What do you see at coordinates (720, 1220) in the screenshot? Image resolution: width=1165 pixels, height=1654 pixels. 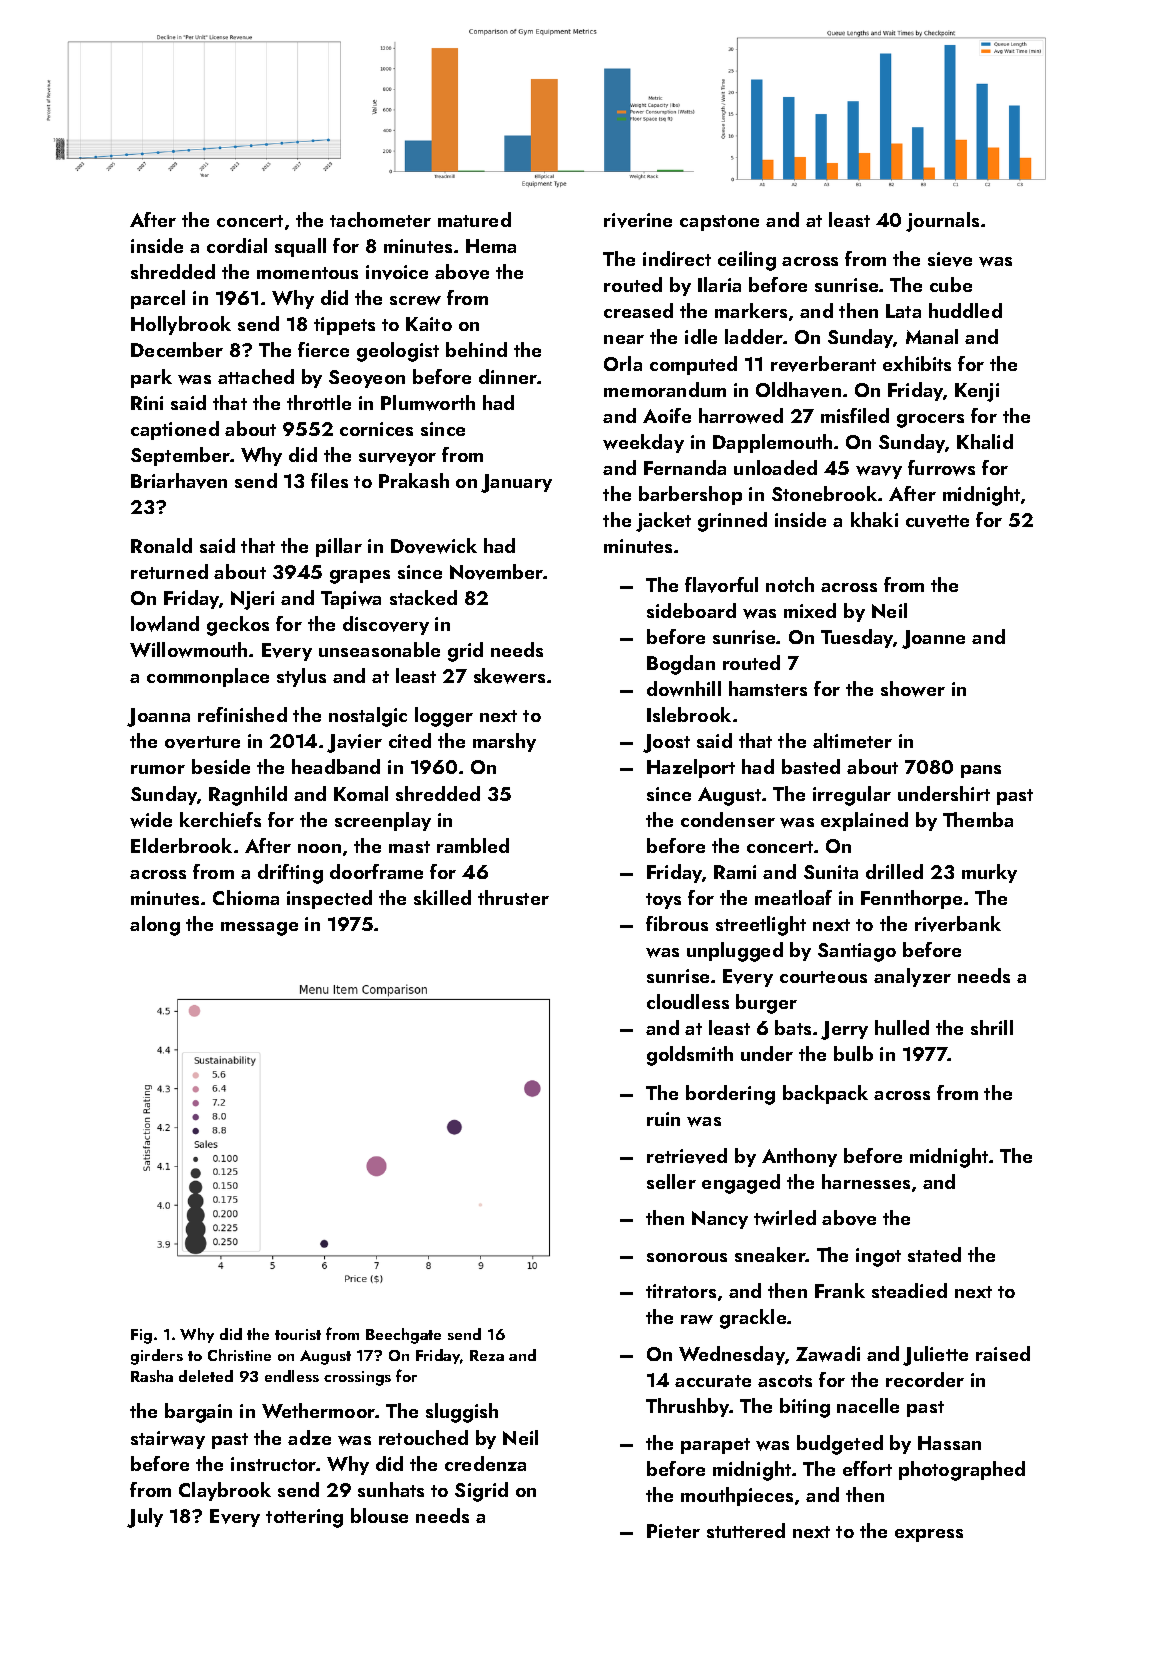 I see `Nancy` at bounding box center [720, 1220].
